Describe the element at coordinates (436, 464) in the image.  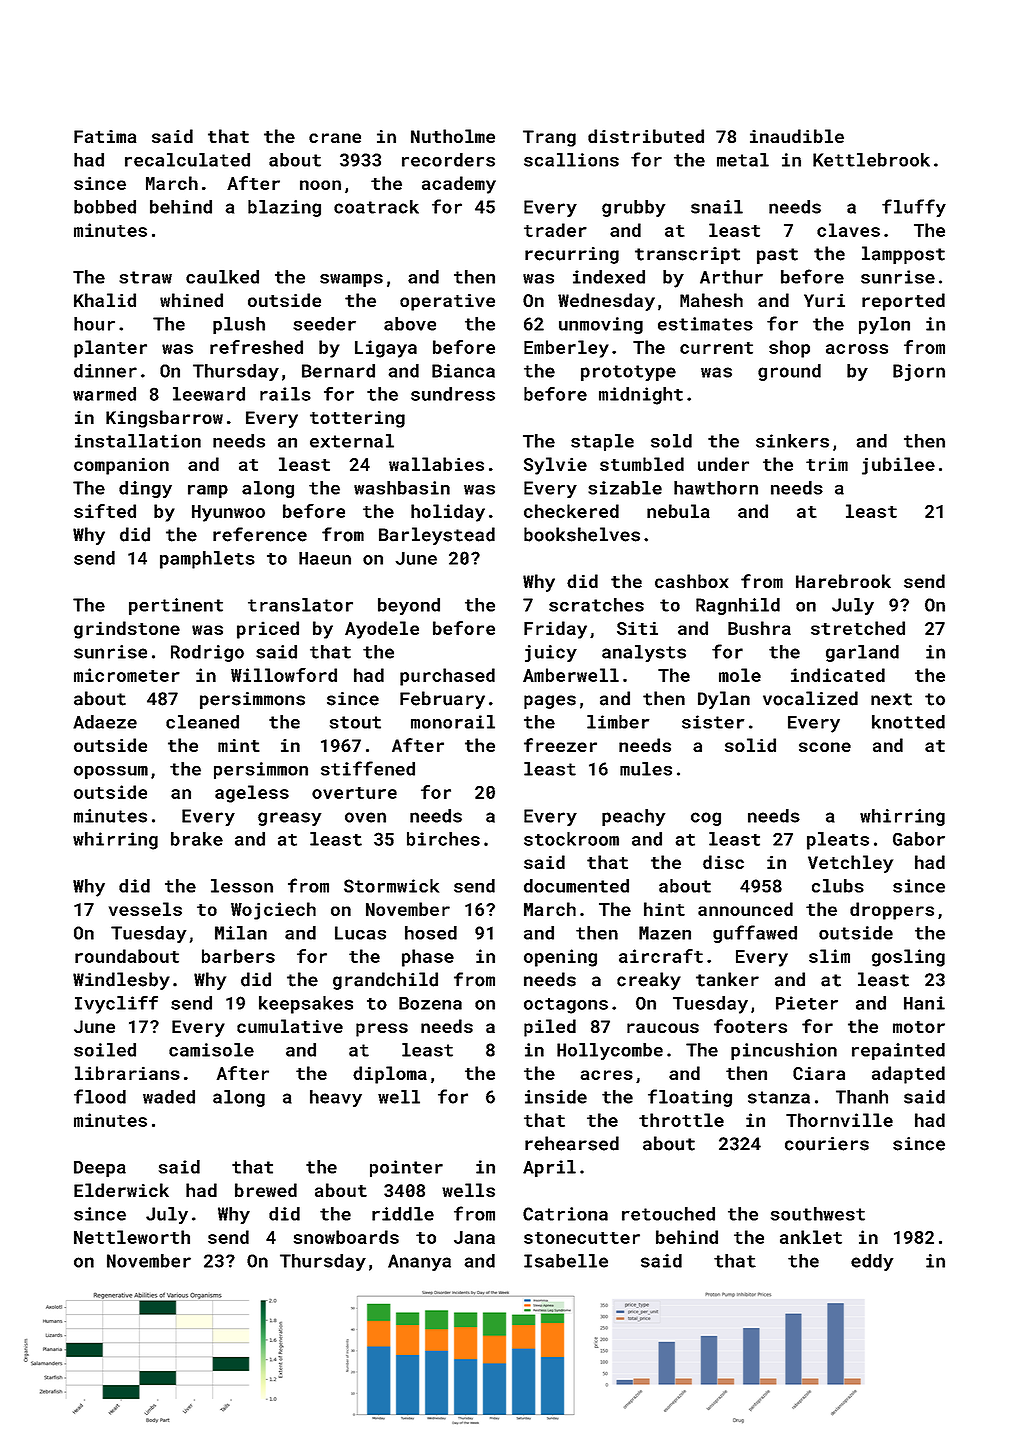
I see `wallabies` at that location.
